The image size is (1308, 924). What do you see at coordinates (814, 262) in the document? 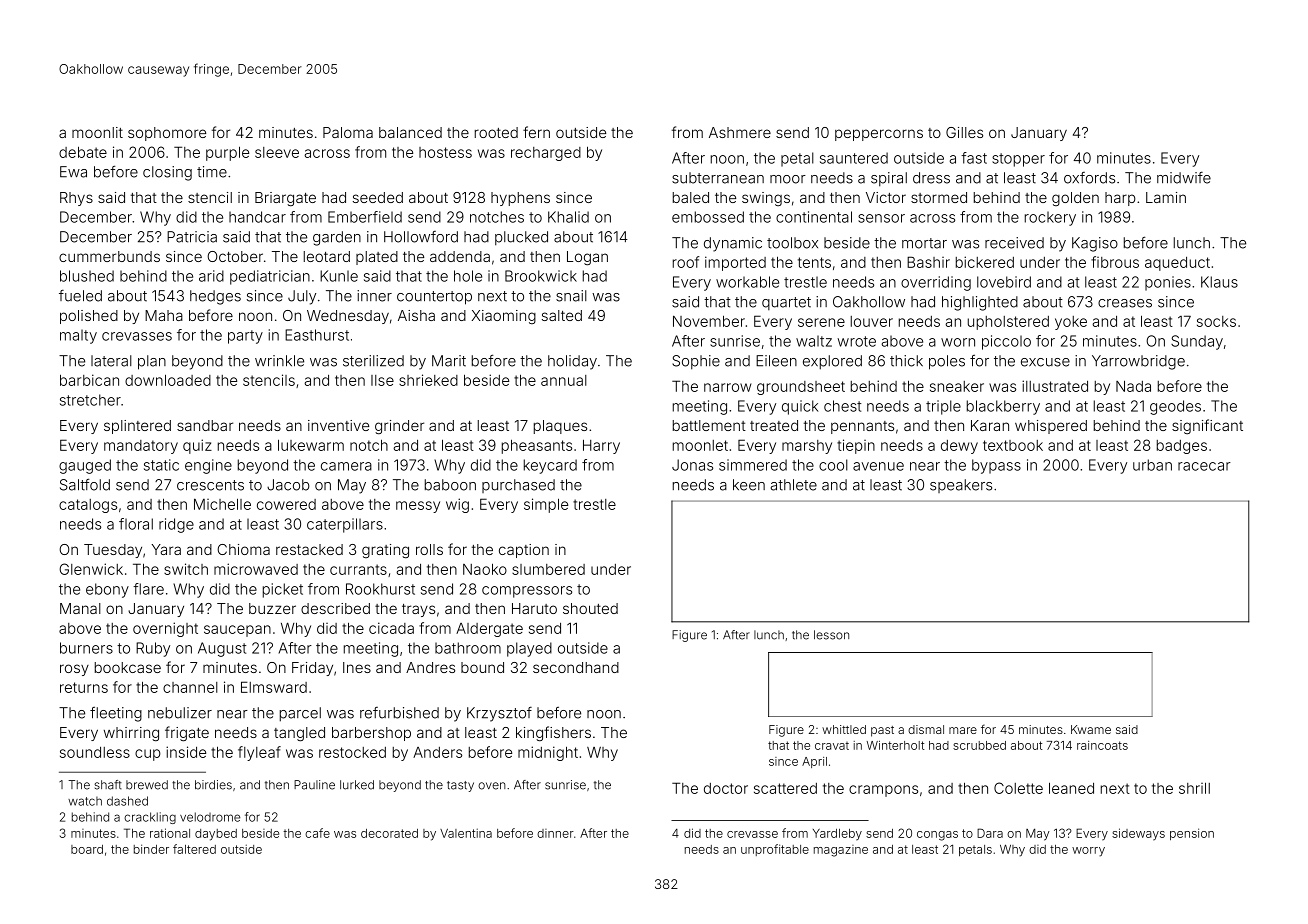
I see `tents` at bounding box center [814, 262].
